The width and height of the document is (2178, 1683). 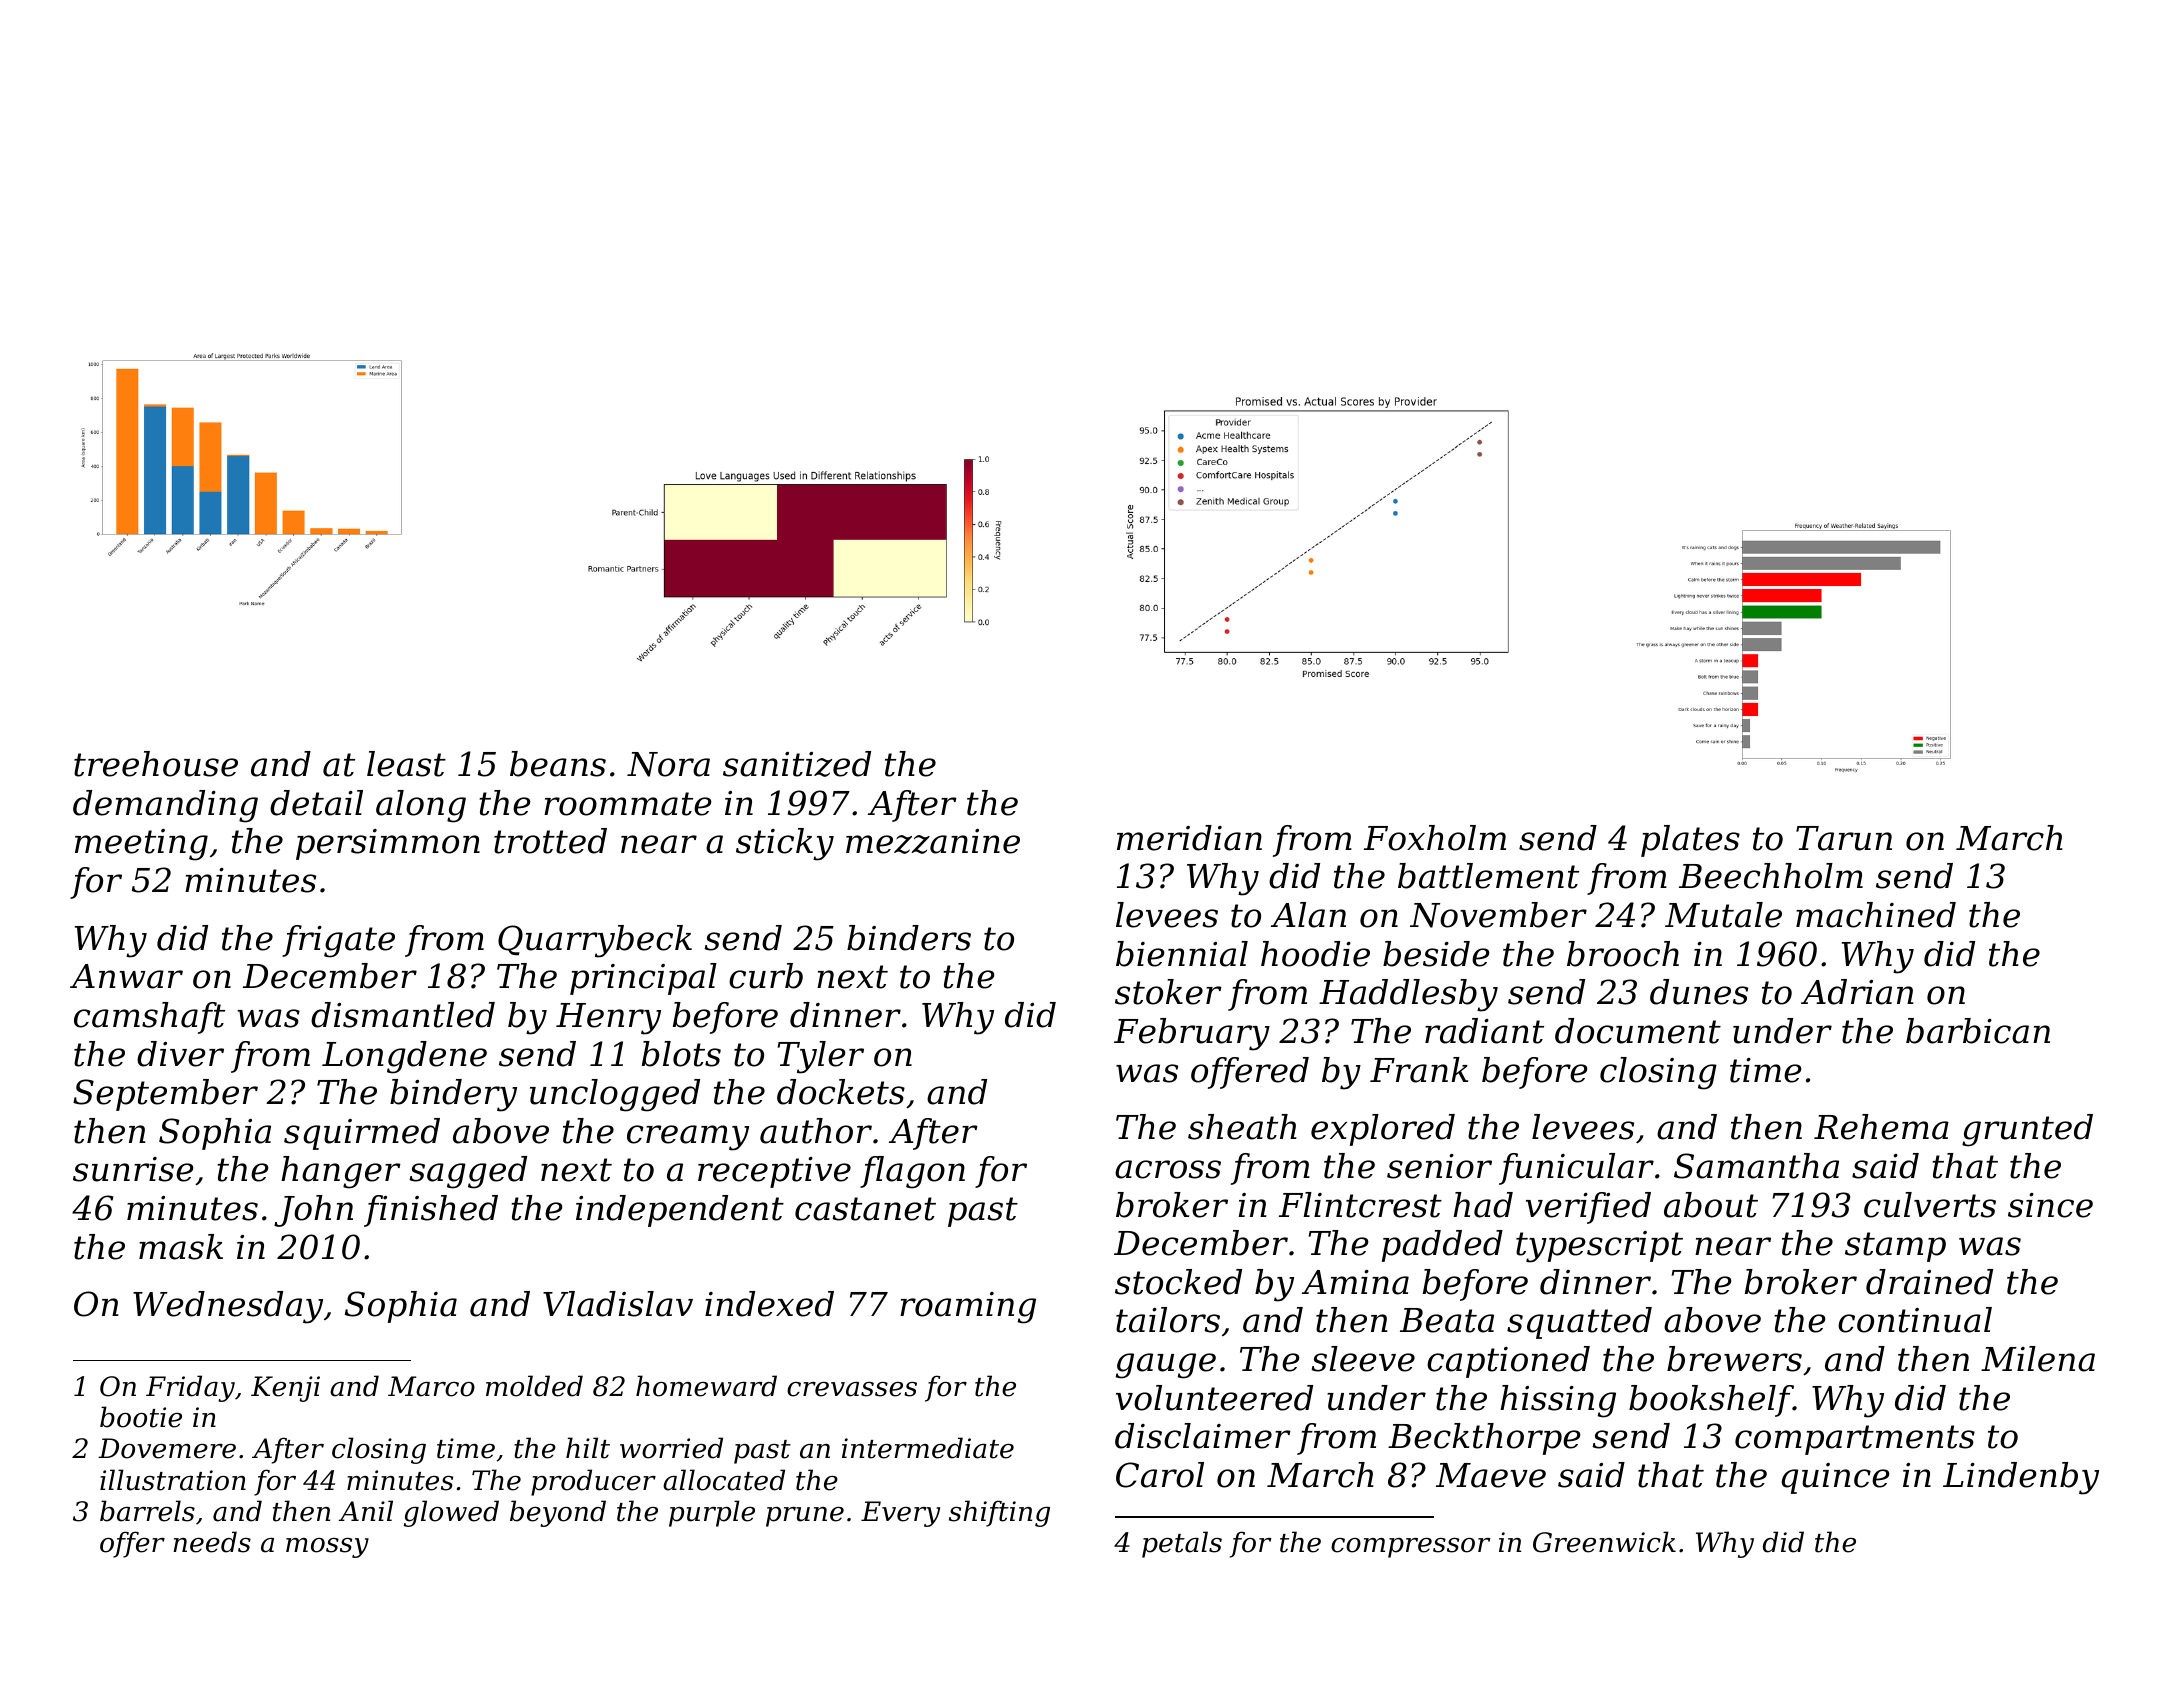 What do you see at coordinates (141, 845) in the document?
I see `meeting` at bounding box center [141, 845].
